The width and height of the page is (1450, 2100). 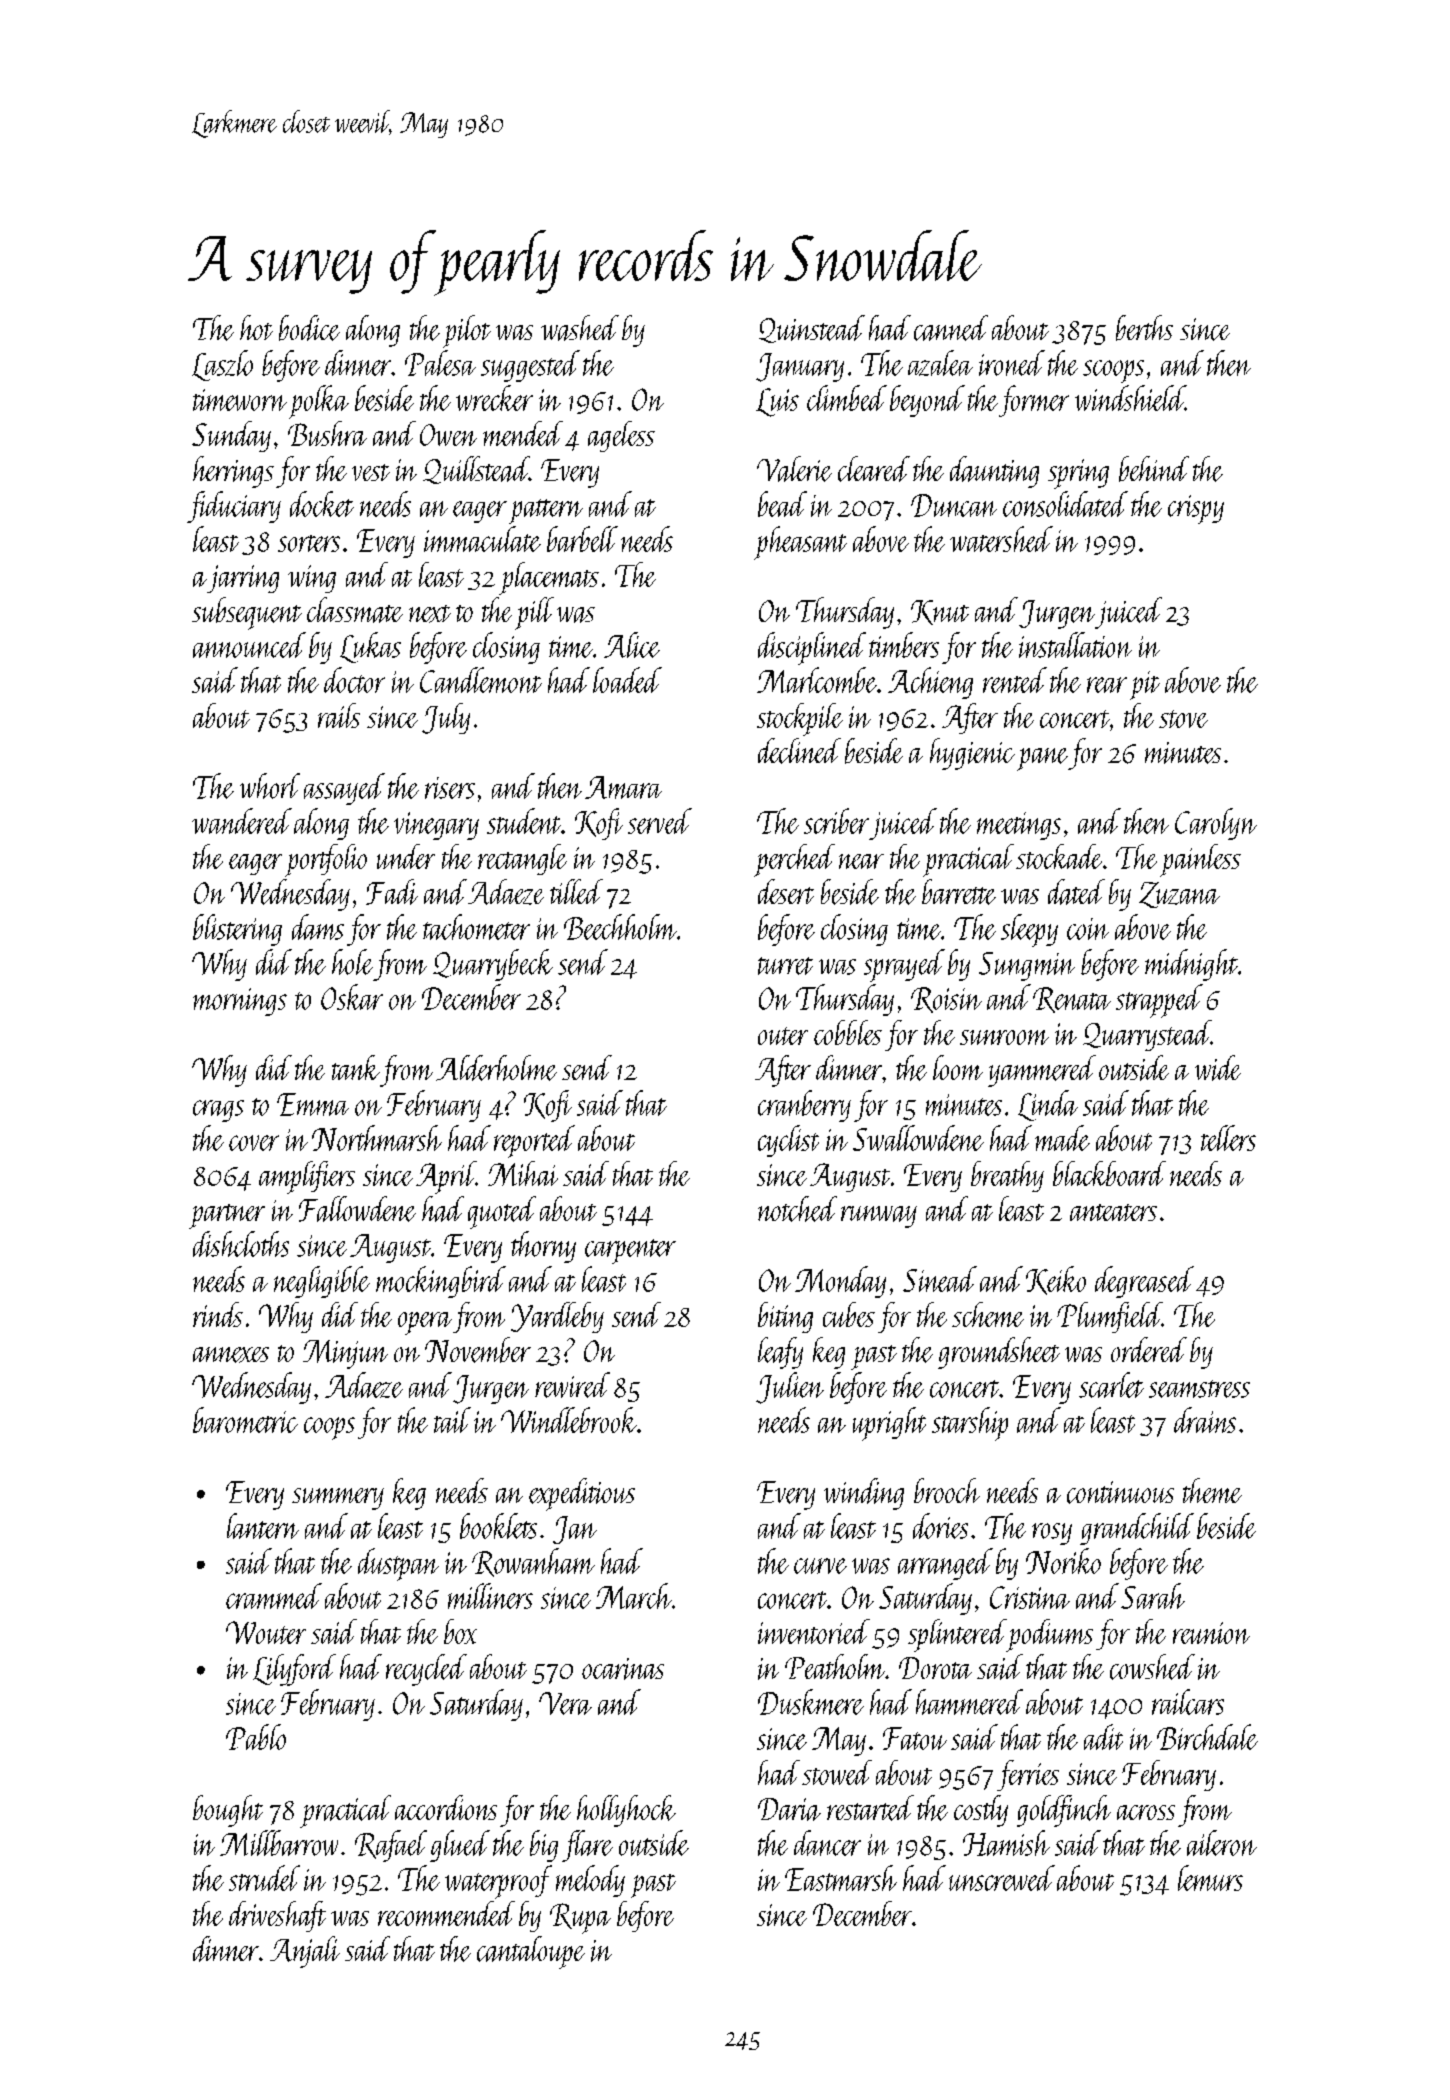 What do you see at coordinates (959, 892) in the page?
I see `barrette` at bounding box center [959, 892].
